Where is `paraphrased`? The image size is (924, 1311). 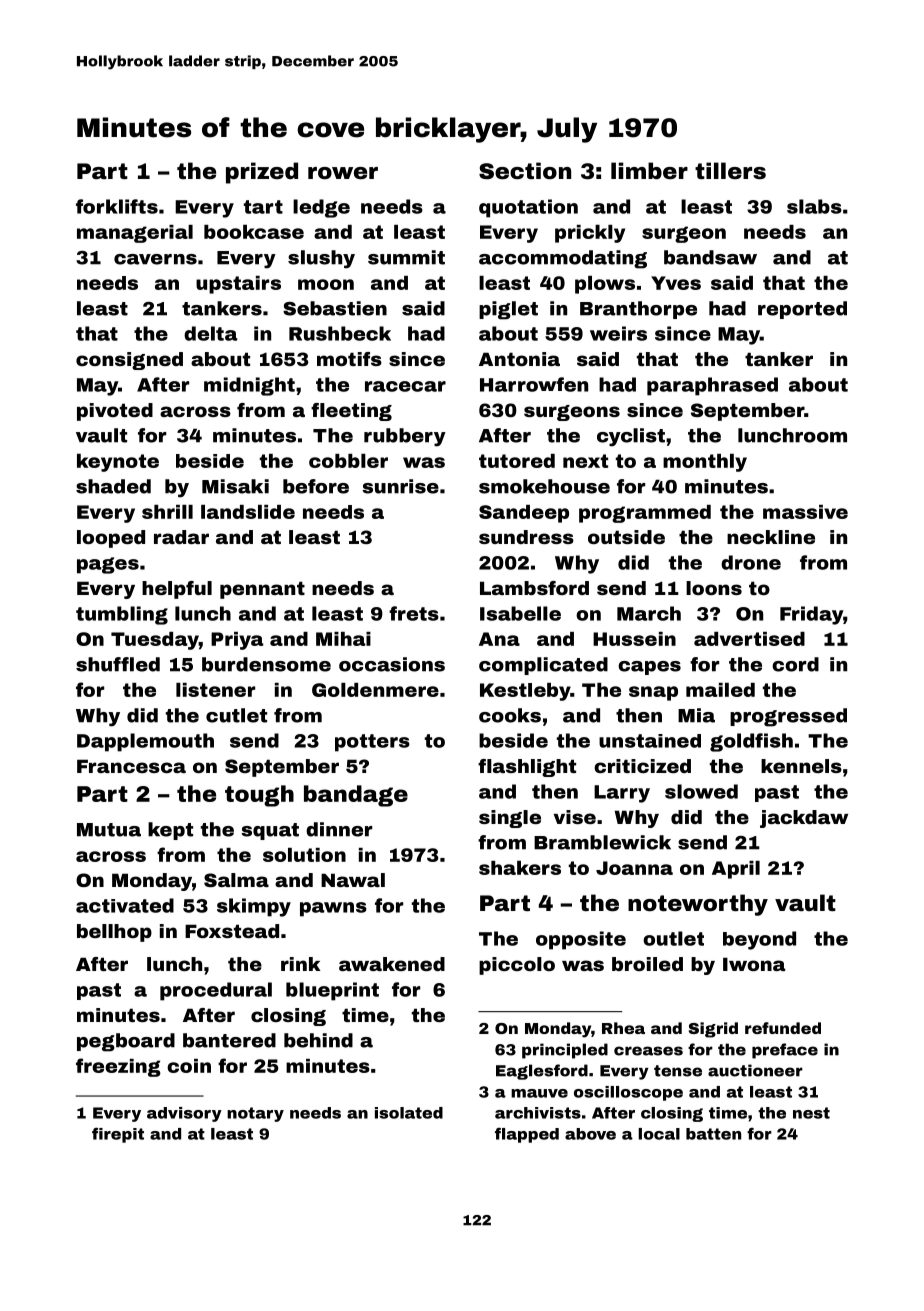
paraphrased is located at coordinates (712, 386).
